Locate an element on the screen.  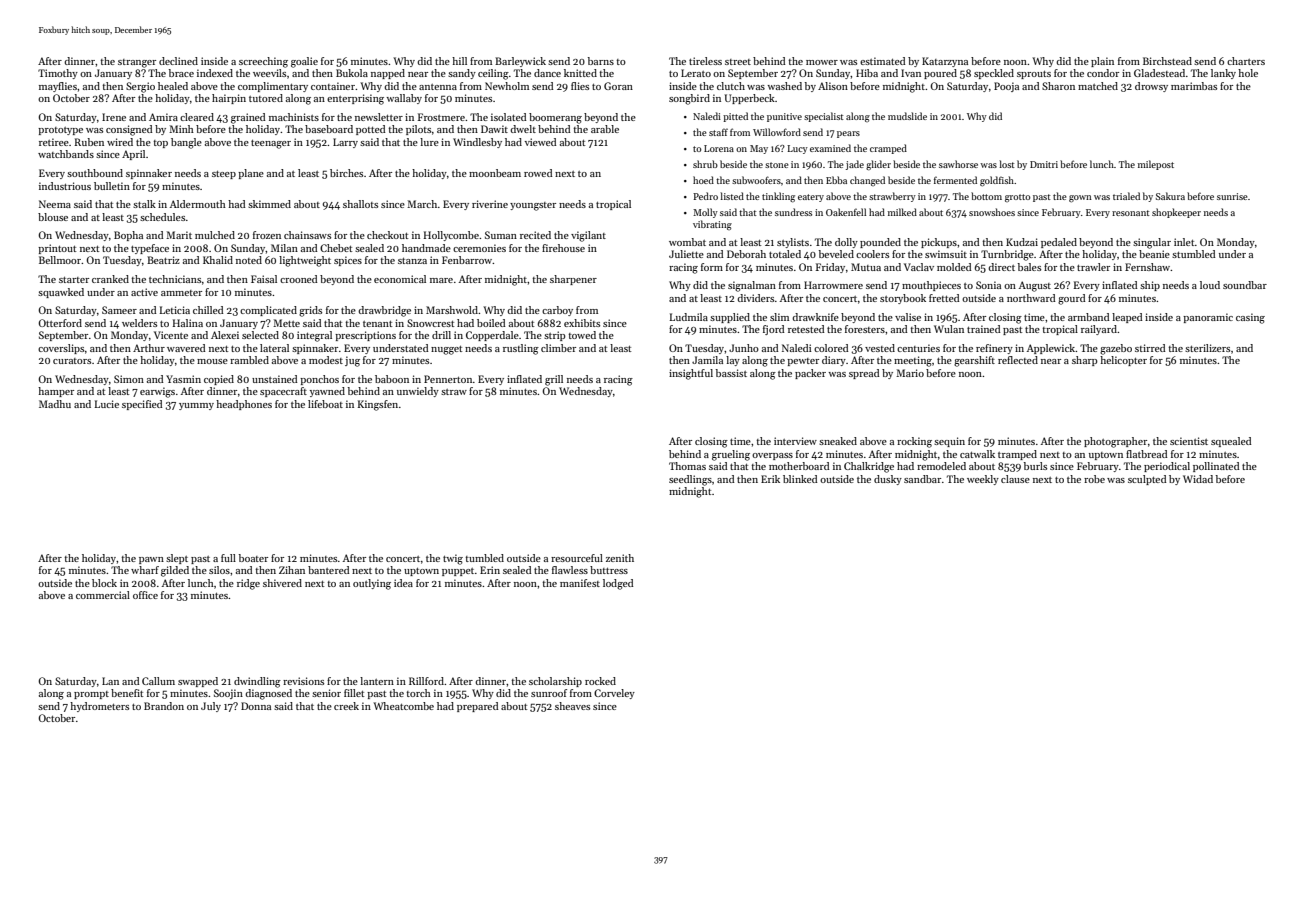
Timothy is located at coordinates (58, 74).
